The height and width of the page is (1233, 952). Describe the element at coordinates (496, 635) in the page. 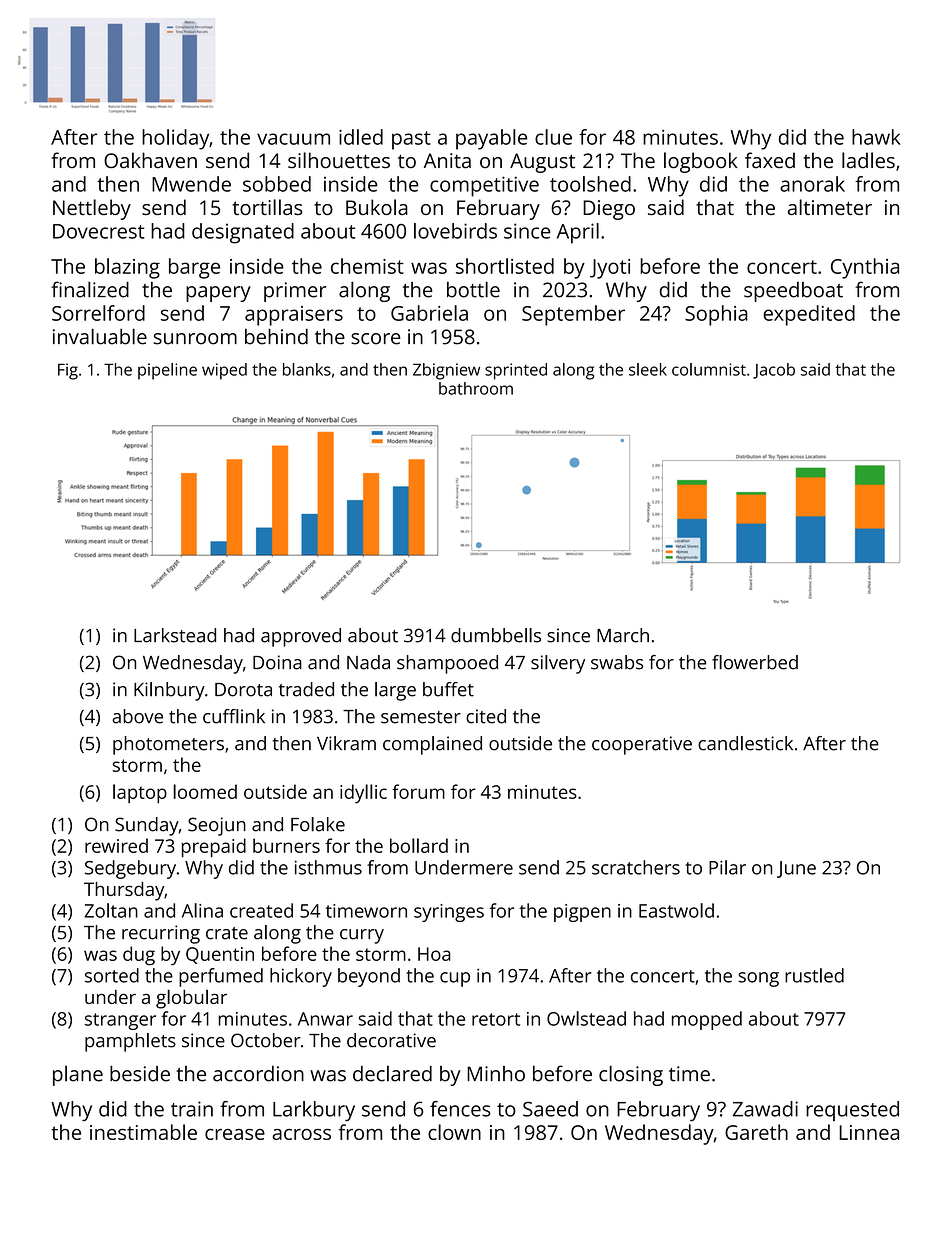

I see `dumbbells` at that location.
